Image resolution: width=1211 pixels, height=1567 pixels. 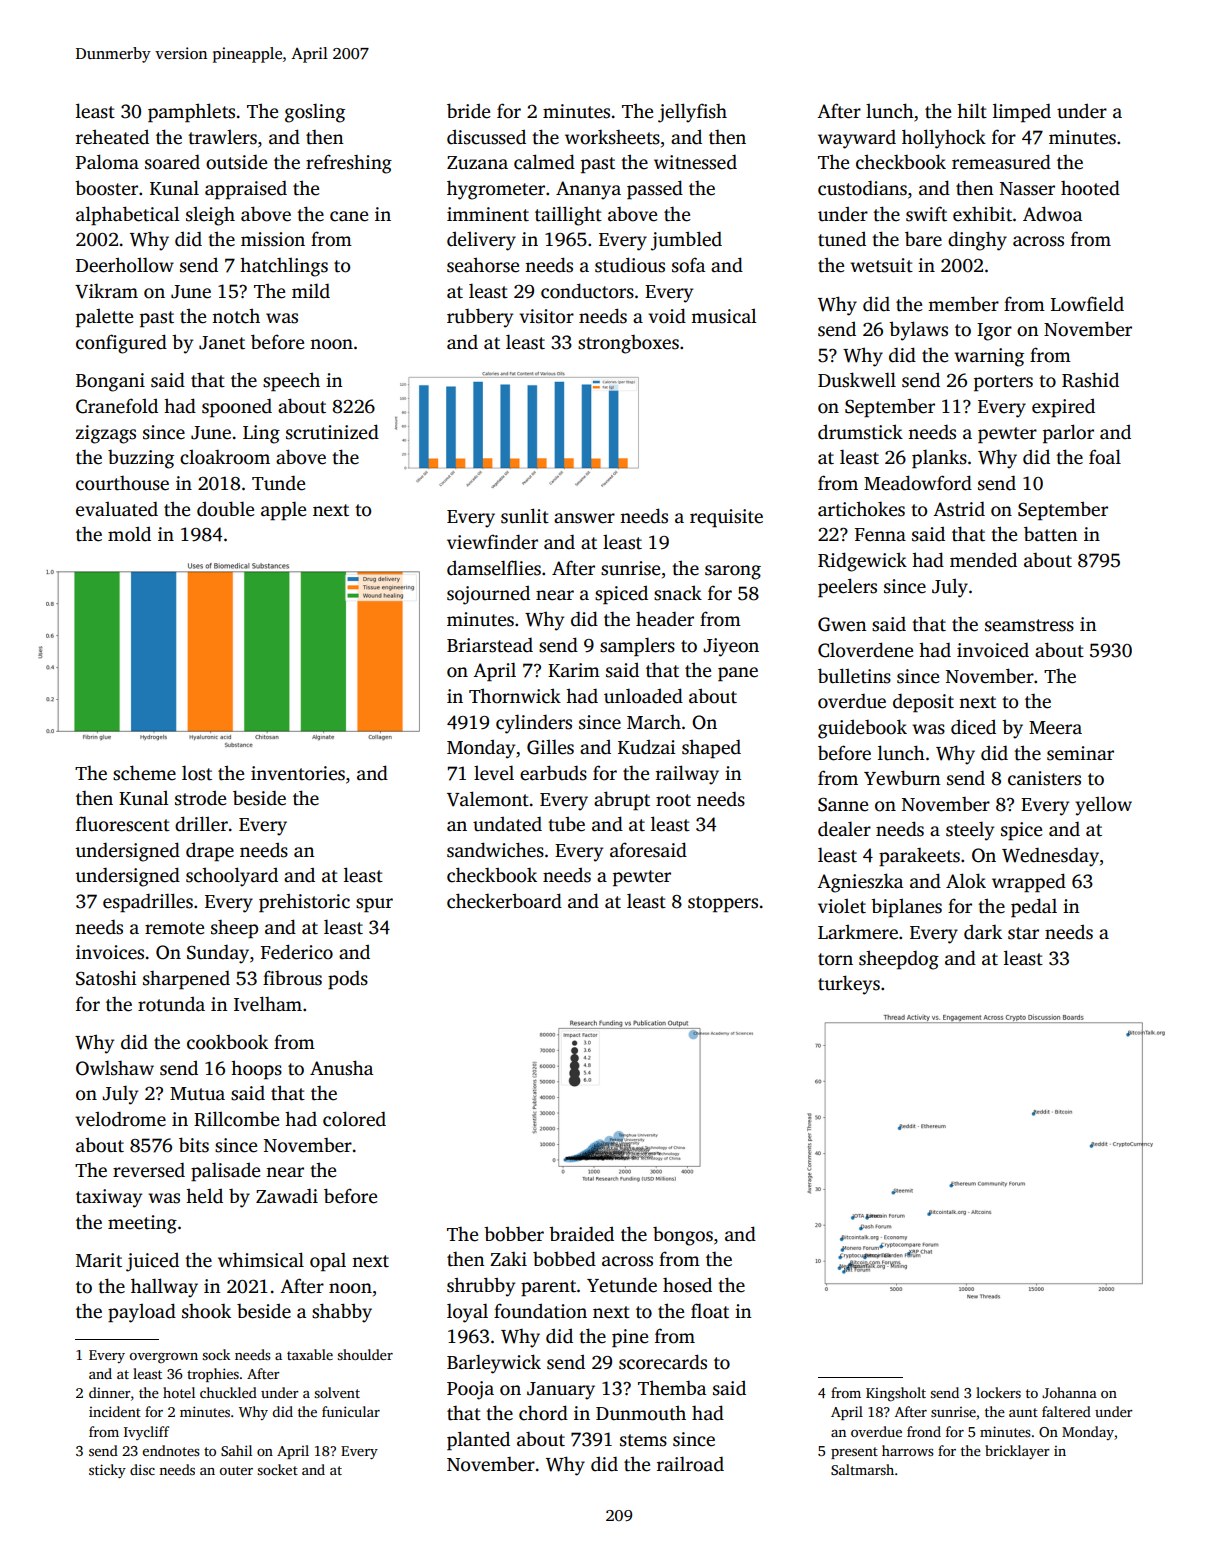 What do you see at coordinates (106, 291) in the image?
I see `Vikram` at bounding box center [106, 291].
